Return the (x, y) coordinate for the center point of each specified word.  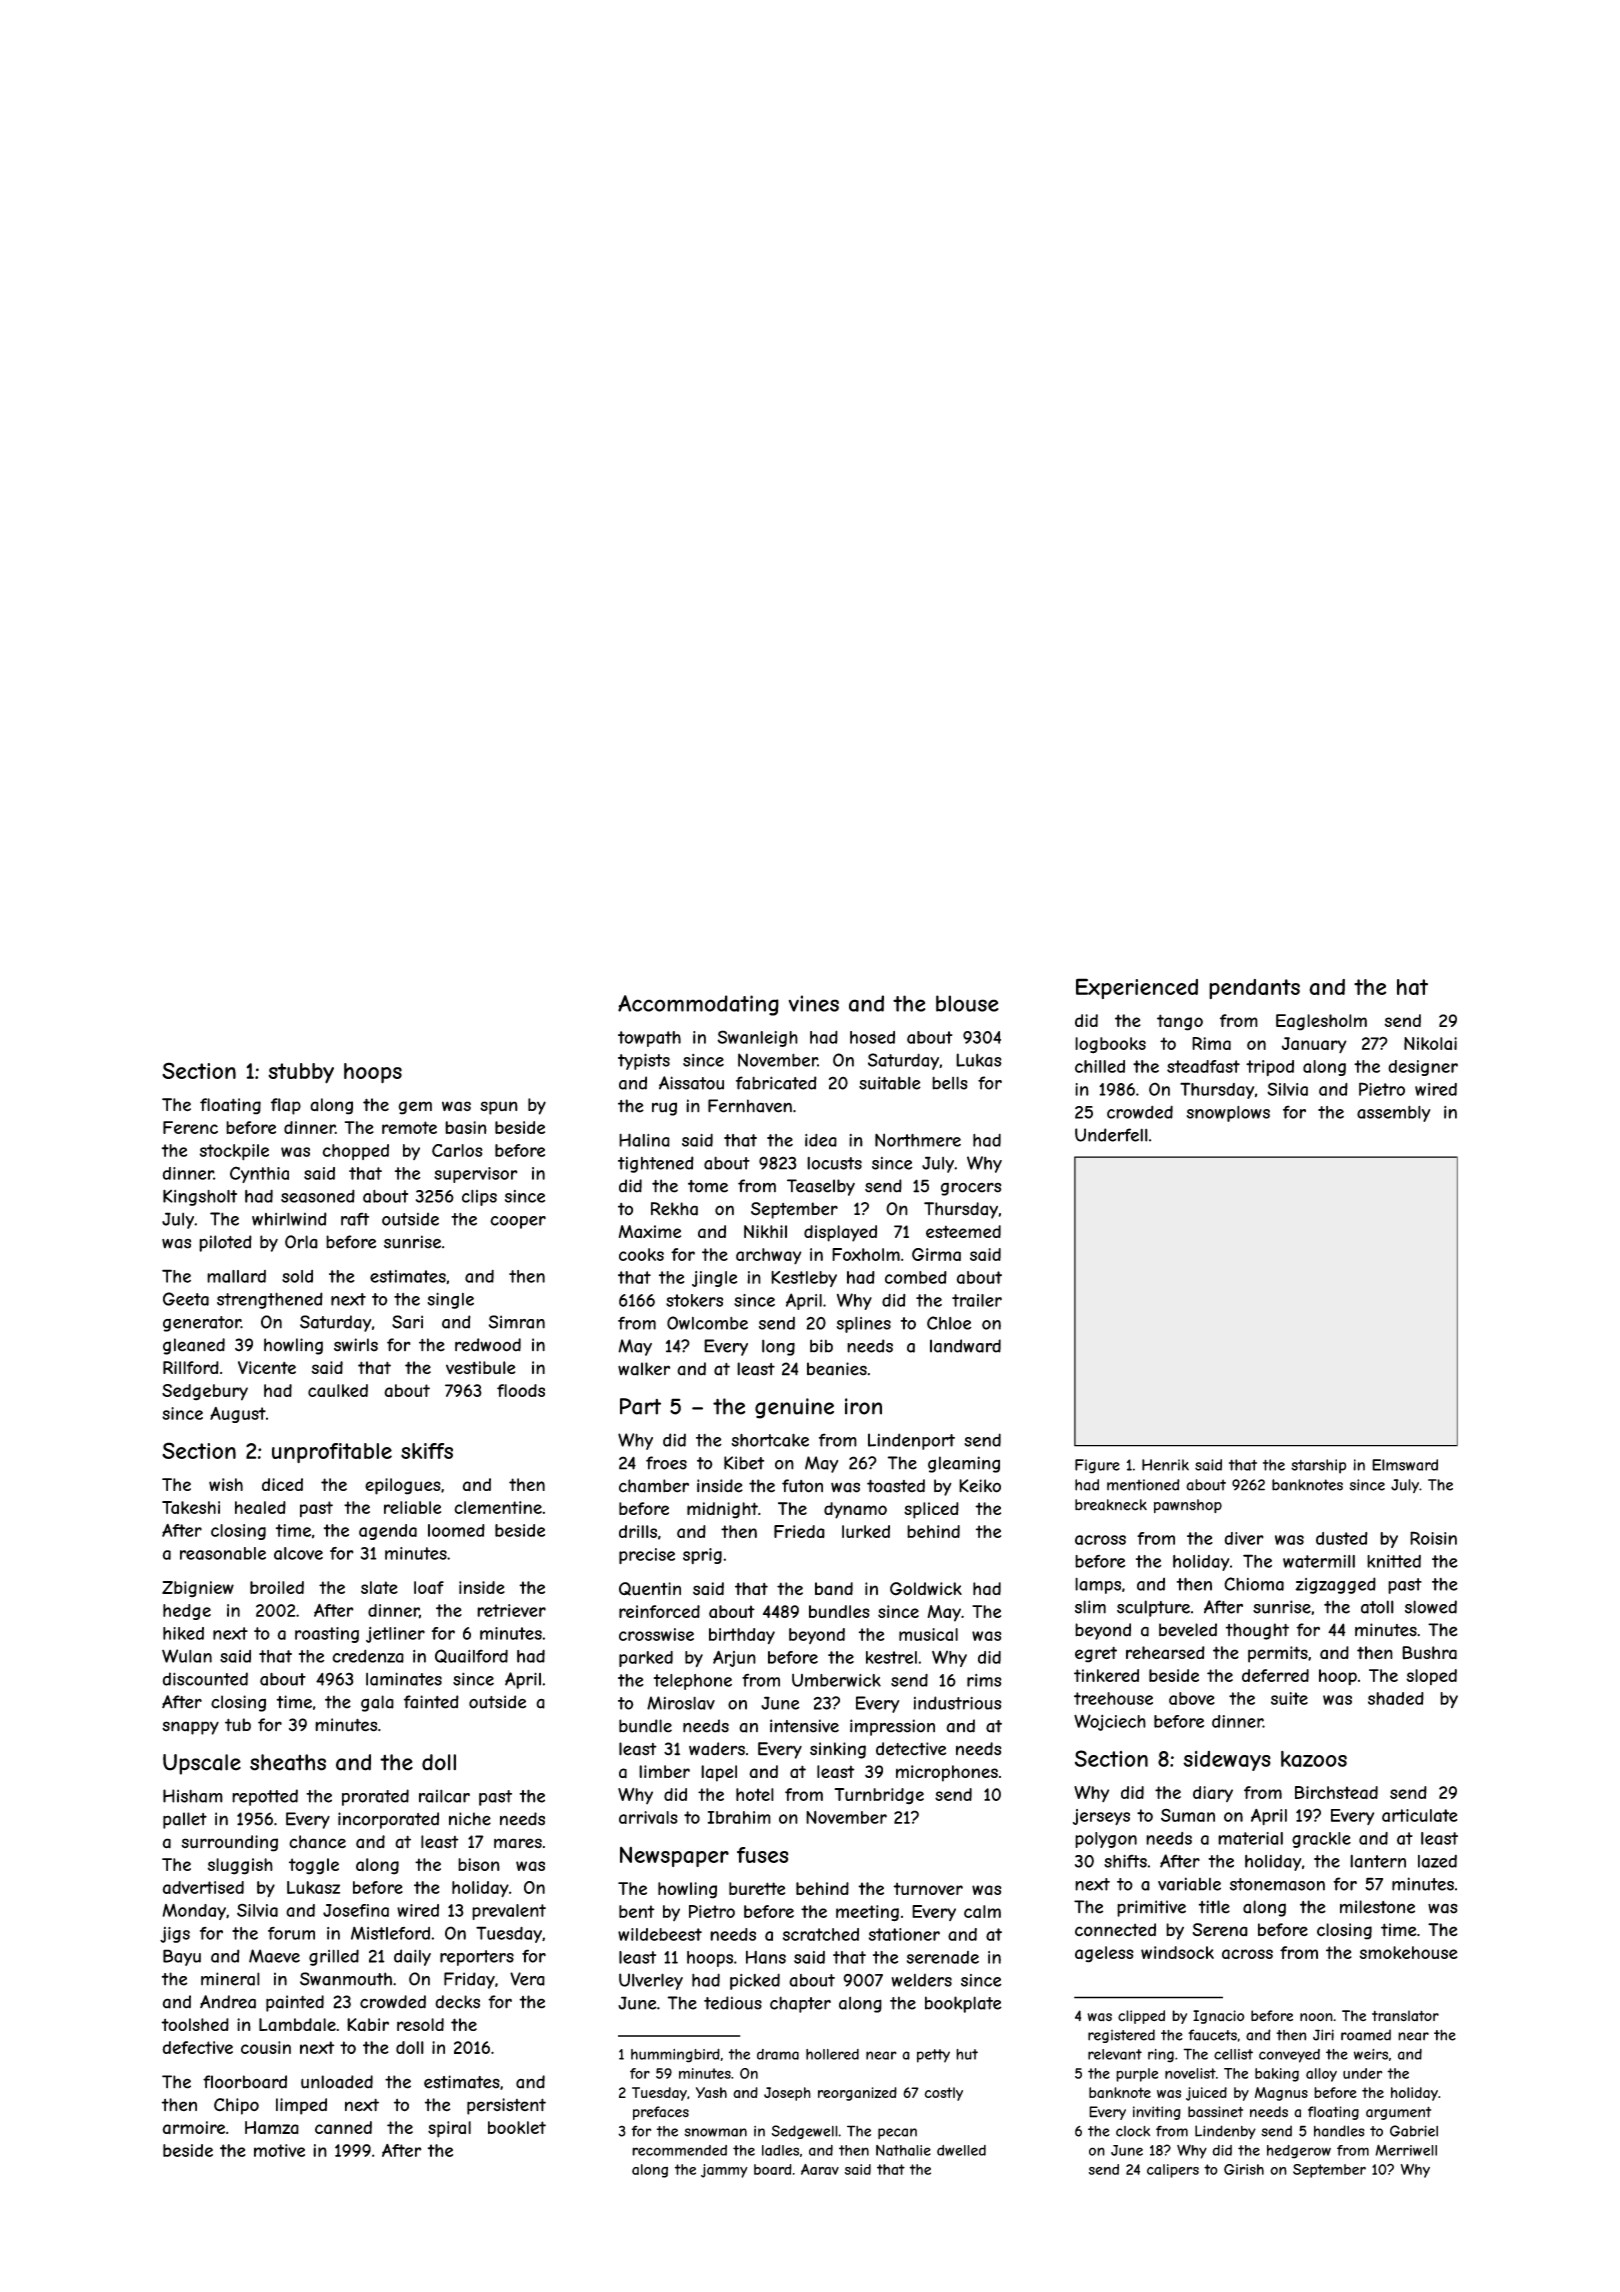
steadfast (1203, 1066)
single (450, 1300)
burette (757, 1888)
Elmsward (1405, 1465)
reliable (412, 1507)
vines (814, 1003)
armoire (194, 2128)
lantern (1378, 1861)
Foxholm (866, 1254)
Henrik (1165, 1465)
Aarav (820, 2169)
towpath (649, 1039)
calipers (1173, 2171)
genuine (794, 1408)
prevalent (509, 1912)
